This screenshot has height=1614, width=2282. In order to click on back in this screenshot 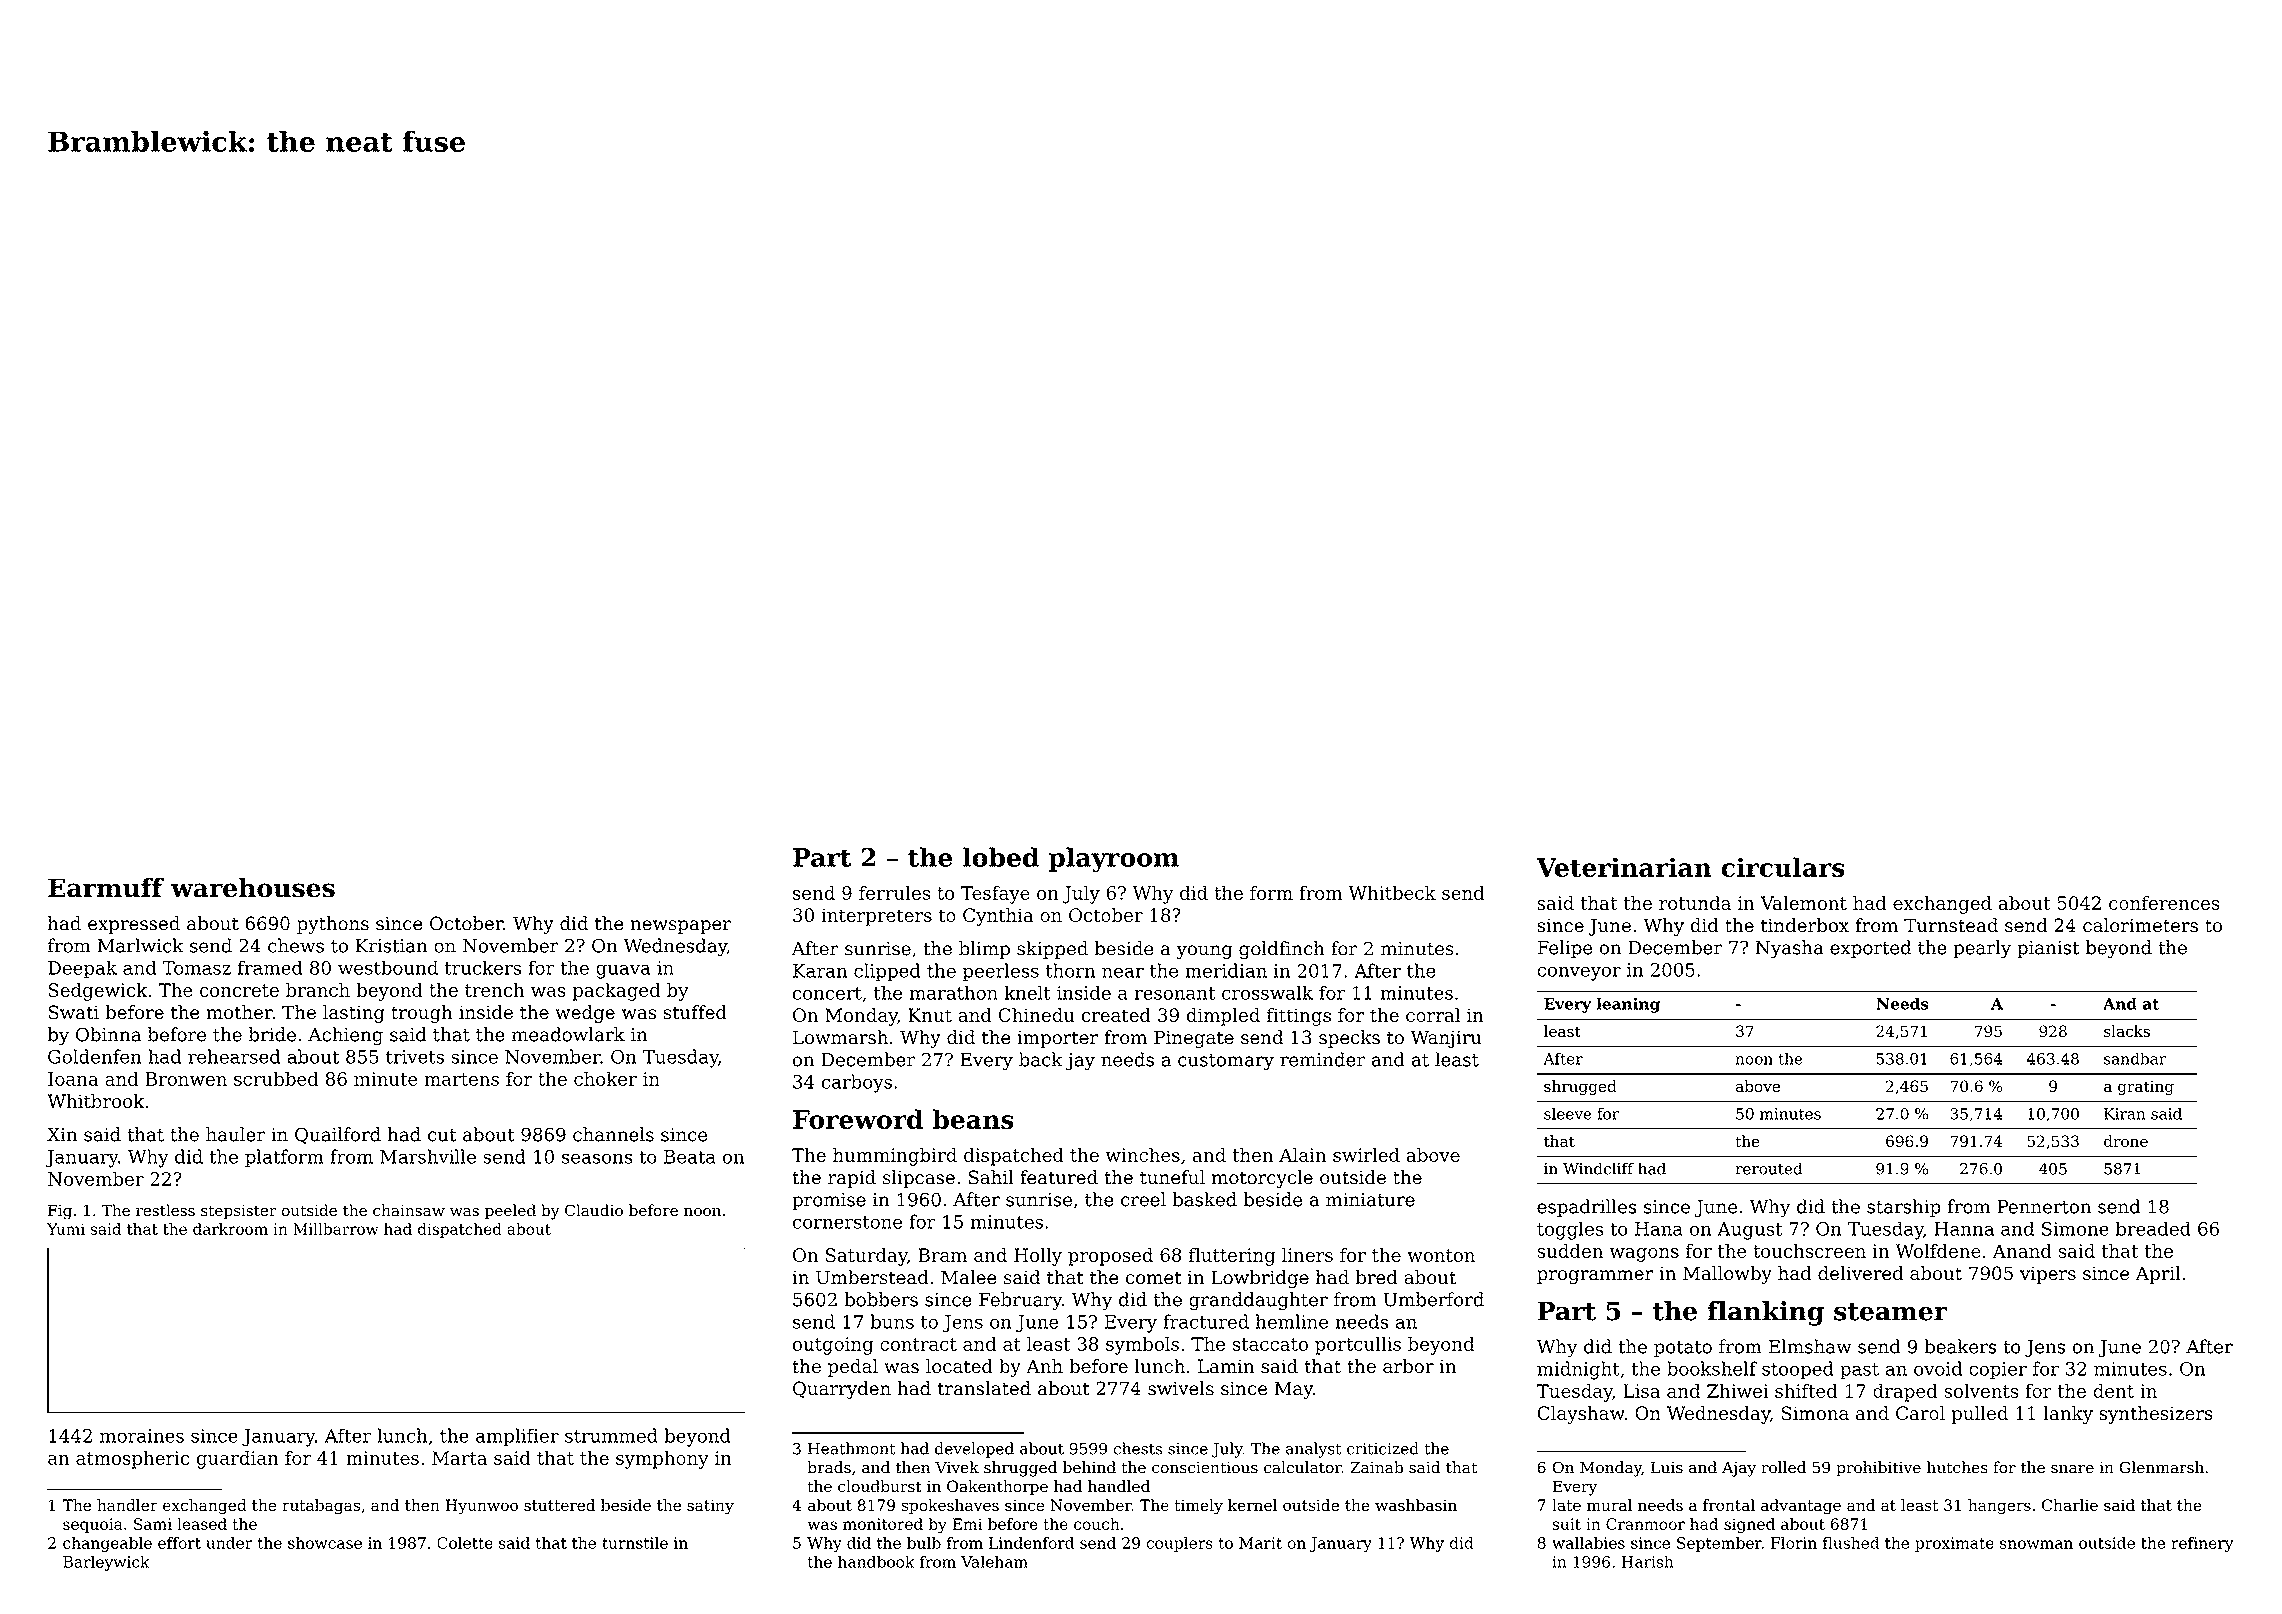, I will do `click(1041, 1059)`.
